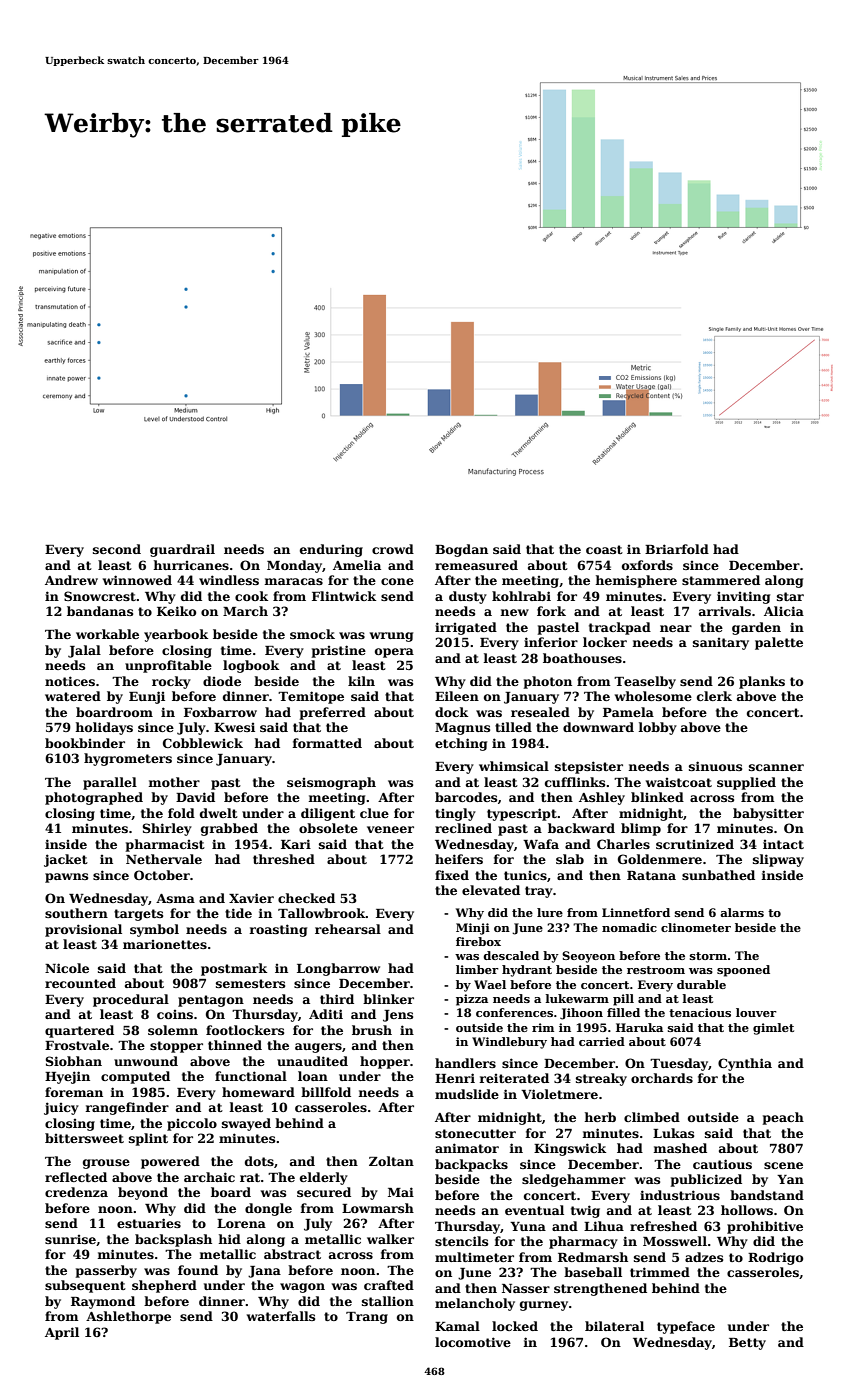  I want to click on jacket, so click(66, 860).
